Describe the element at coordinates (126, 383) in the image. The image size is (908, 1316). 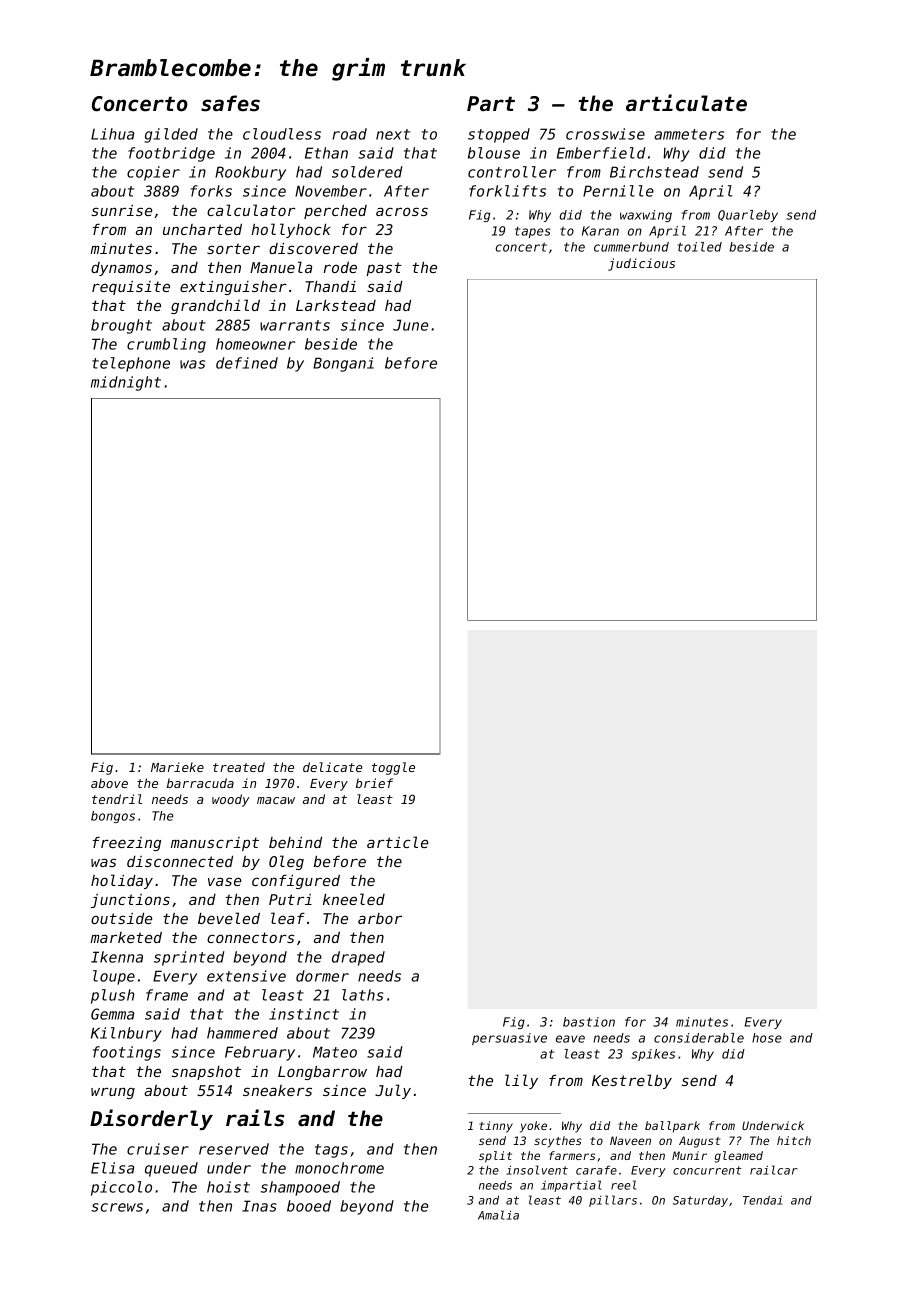
I see `midnight` at that location.
